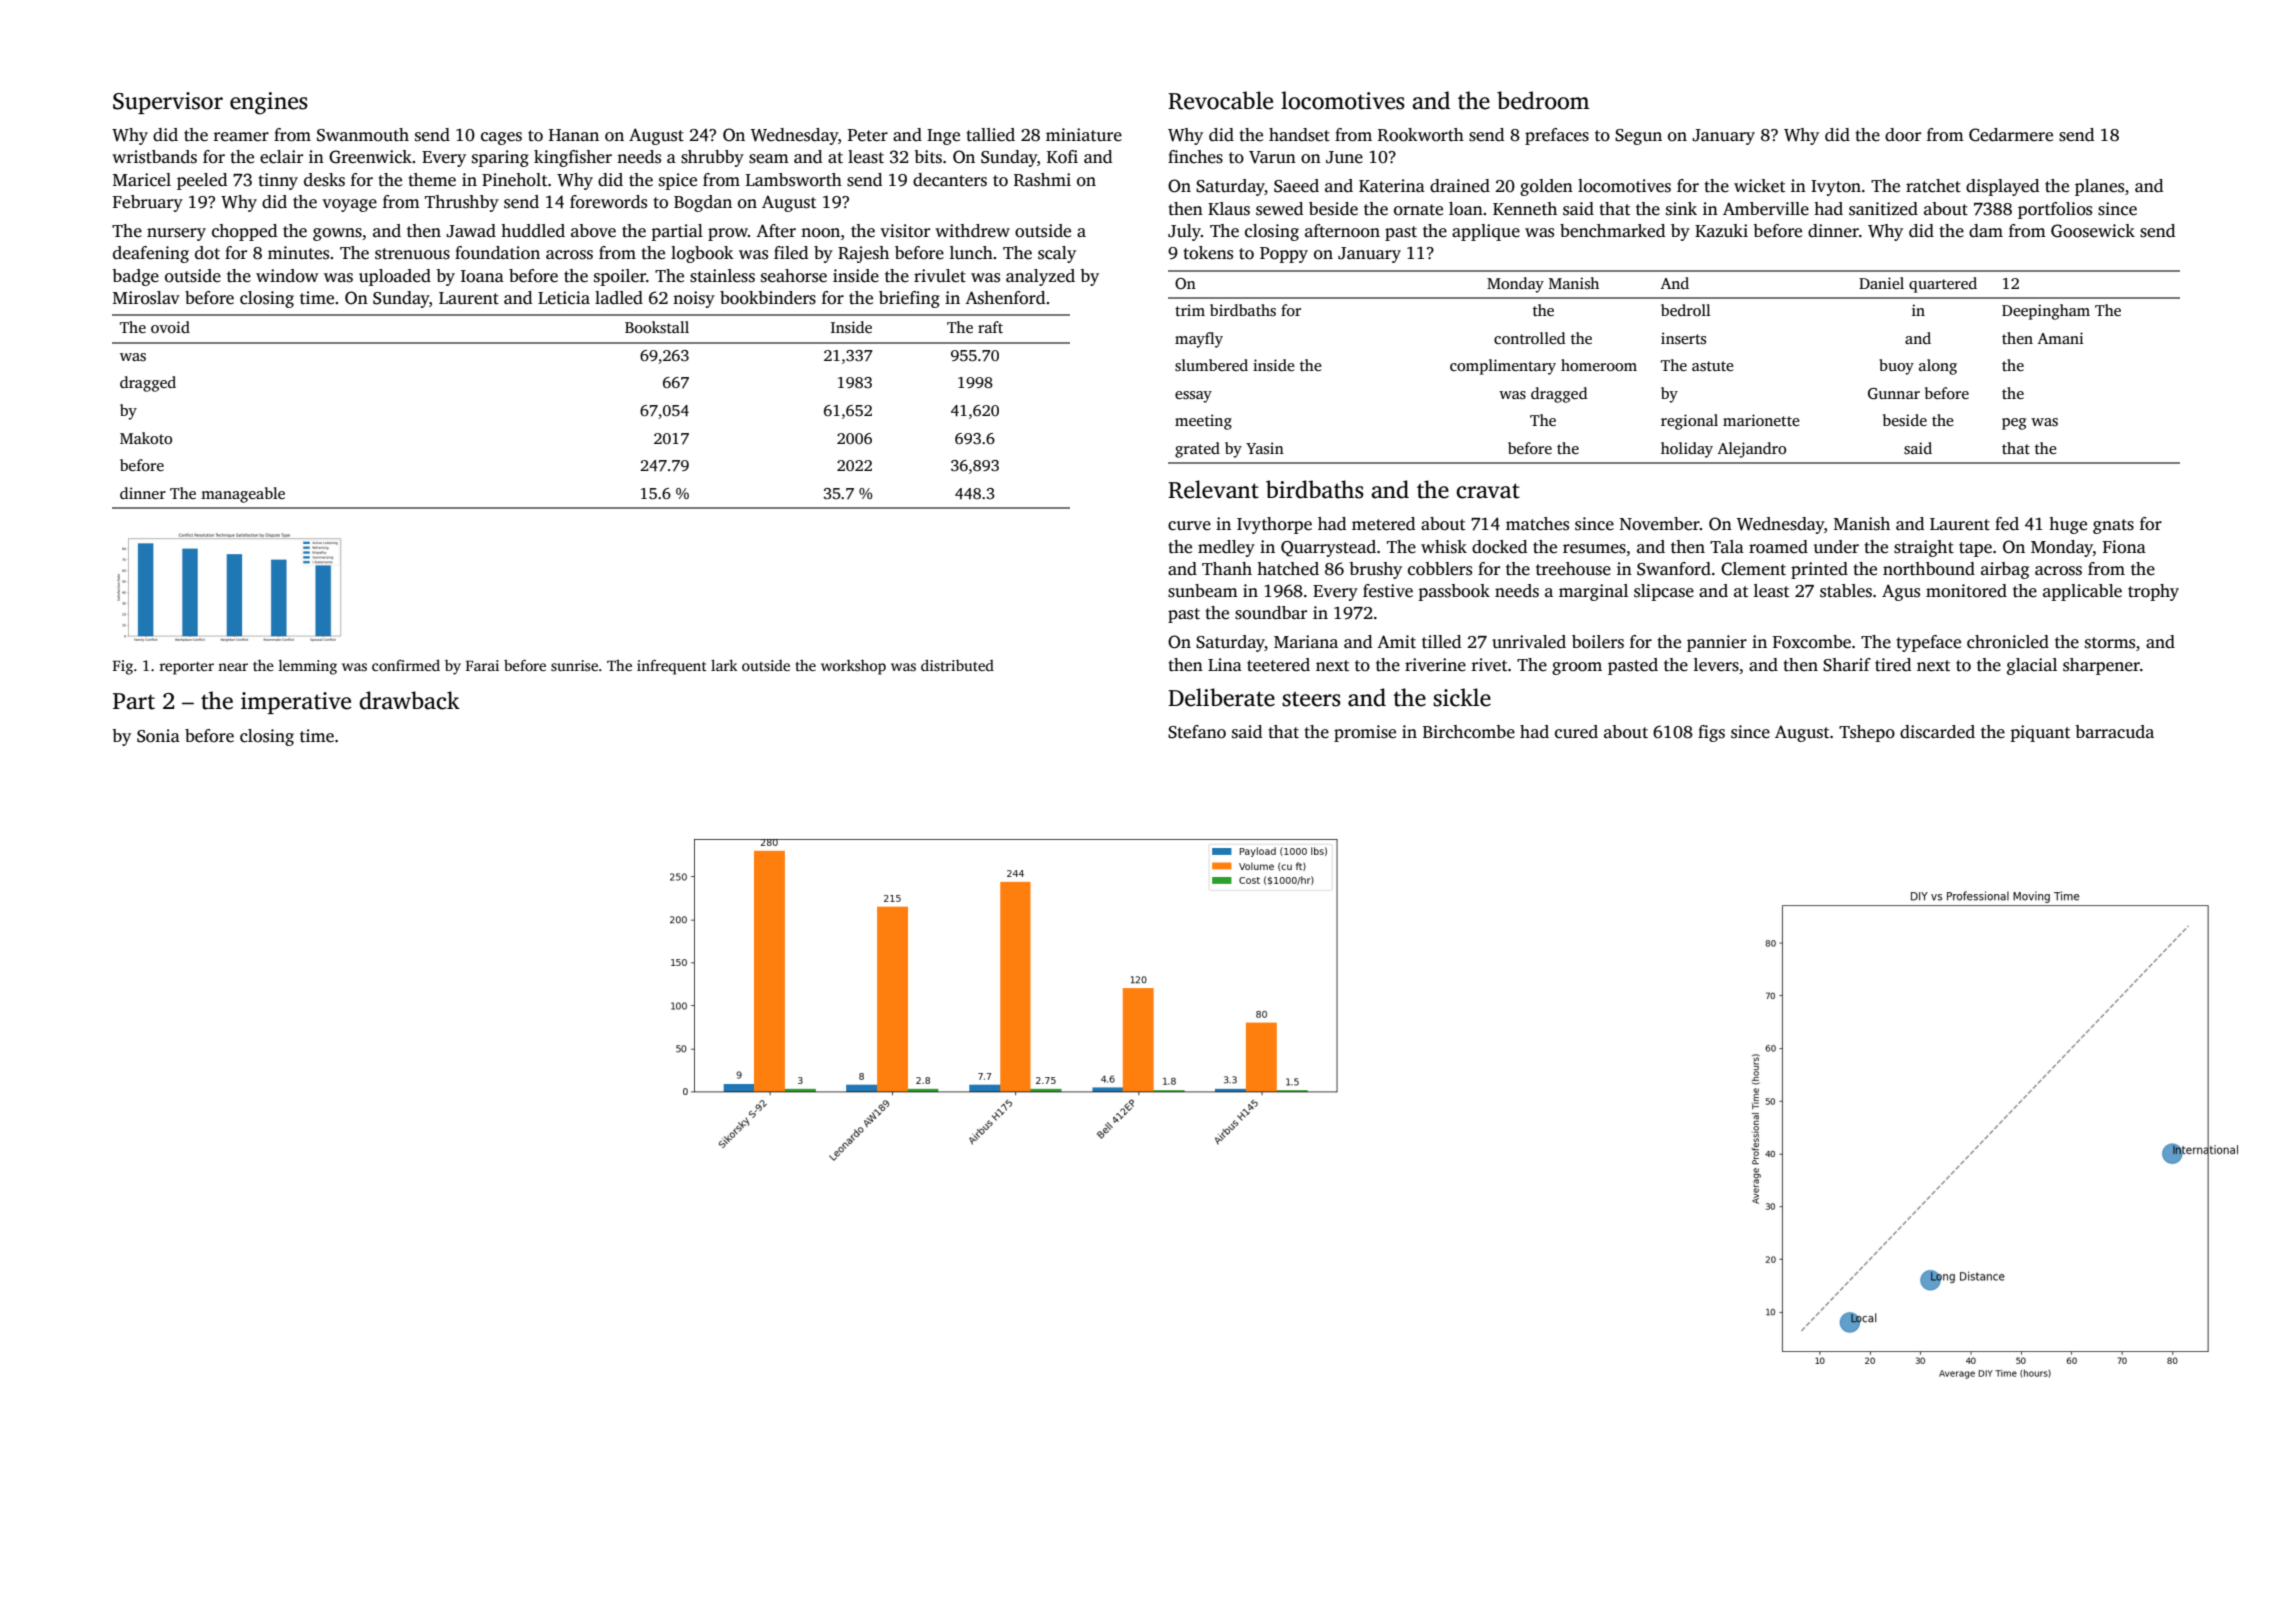  What do you see at coordinates (1211, 365) in the screenshot?
I see `slumbered` at bounding box center [1211, 365].
